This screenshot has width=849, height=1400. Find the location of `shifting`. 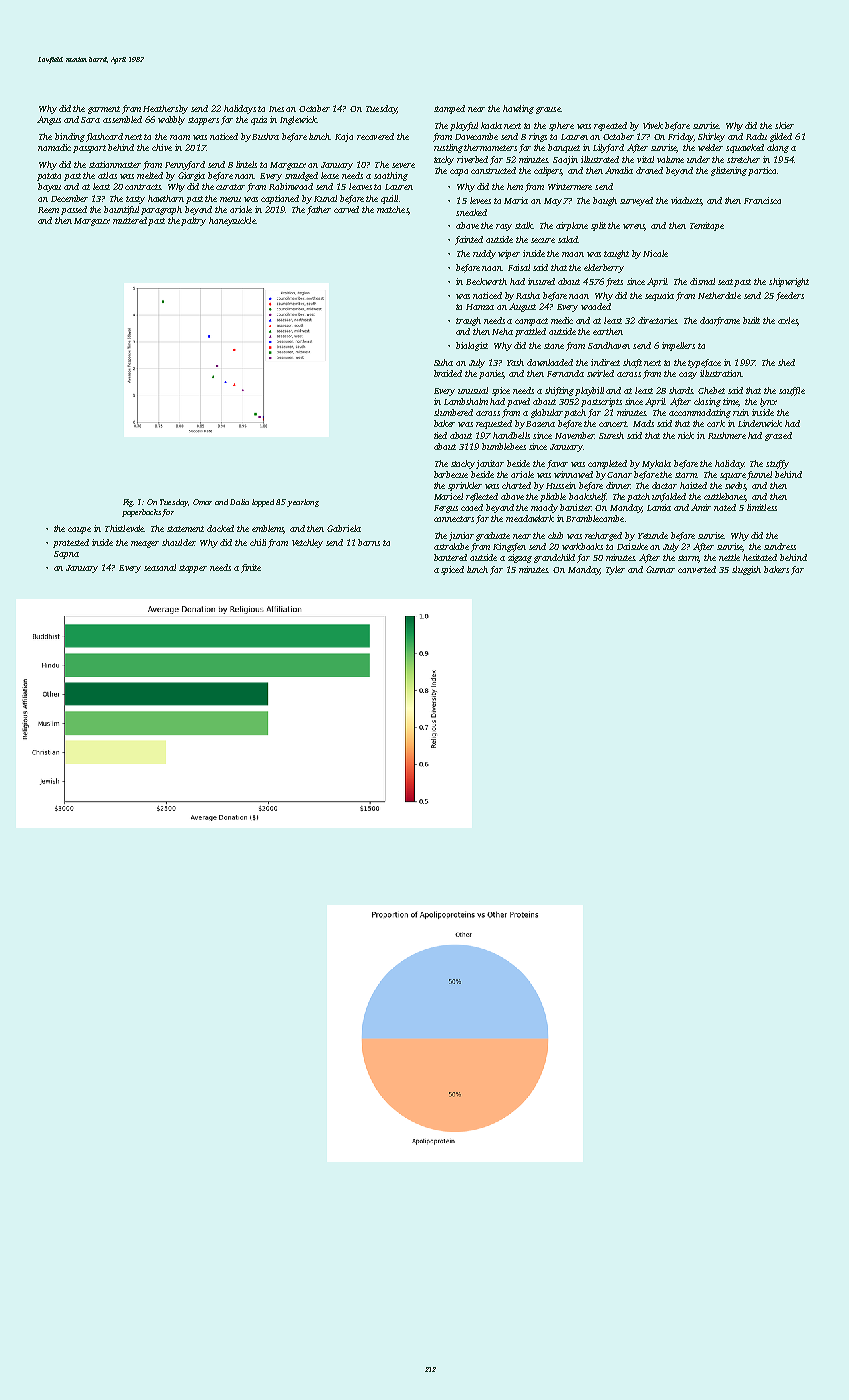

shifting is located at coordinates (559, 391).
